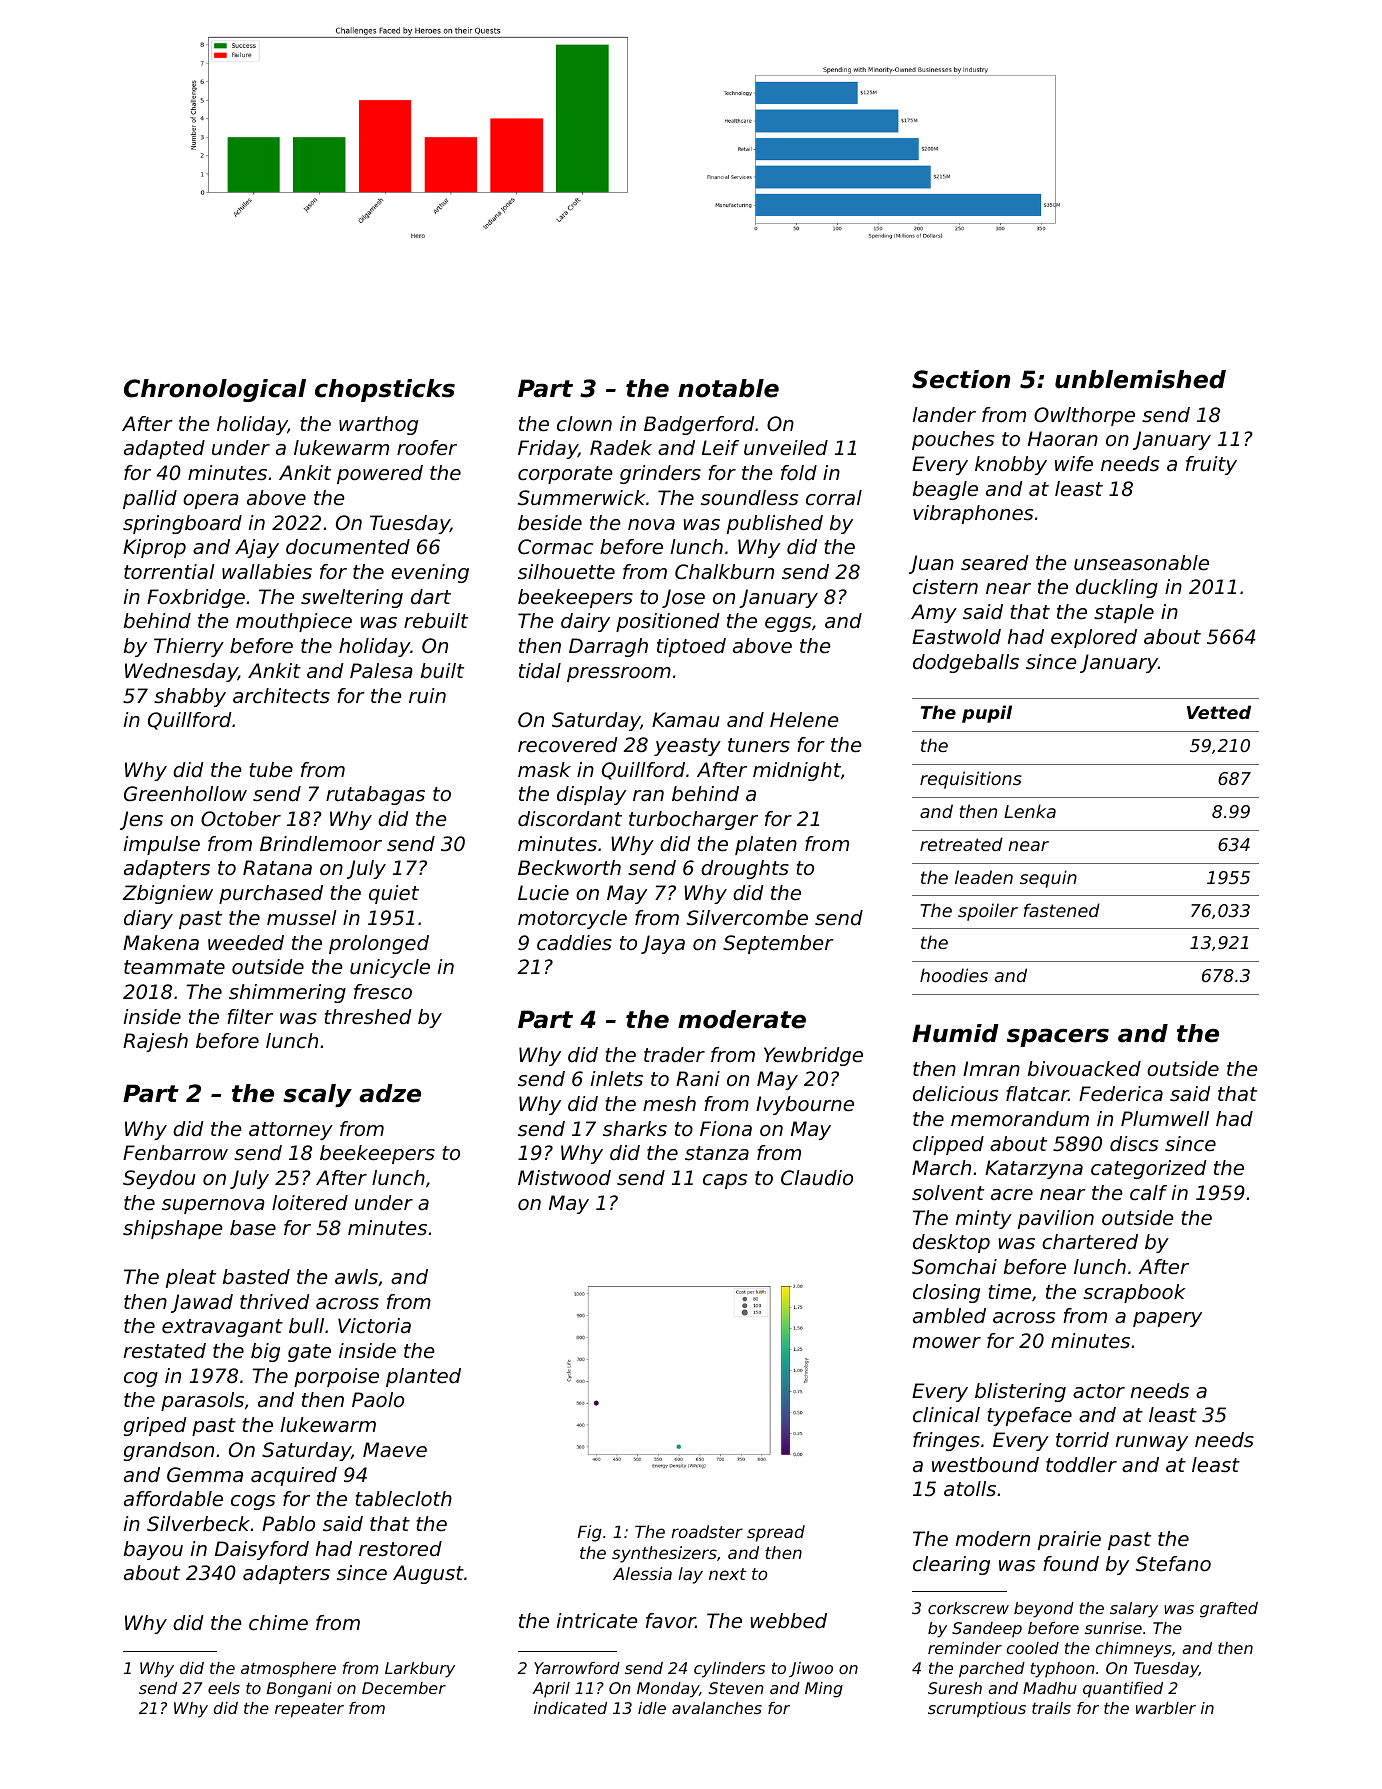 The image size is (1382, 1789). I want to click on unblemished, so click(1140, 379).
